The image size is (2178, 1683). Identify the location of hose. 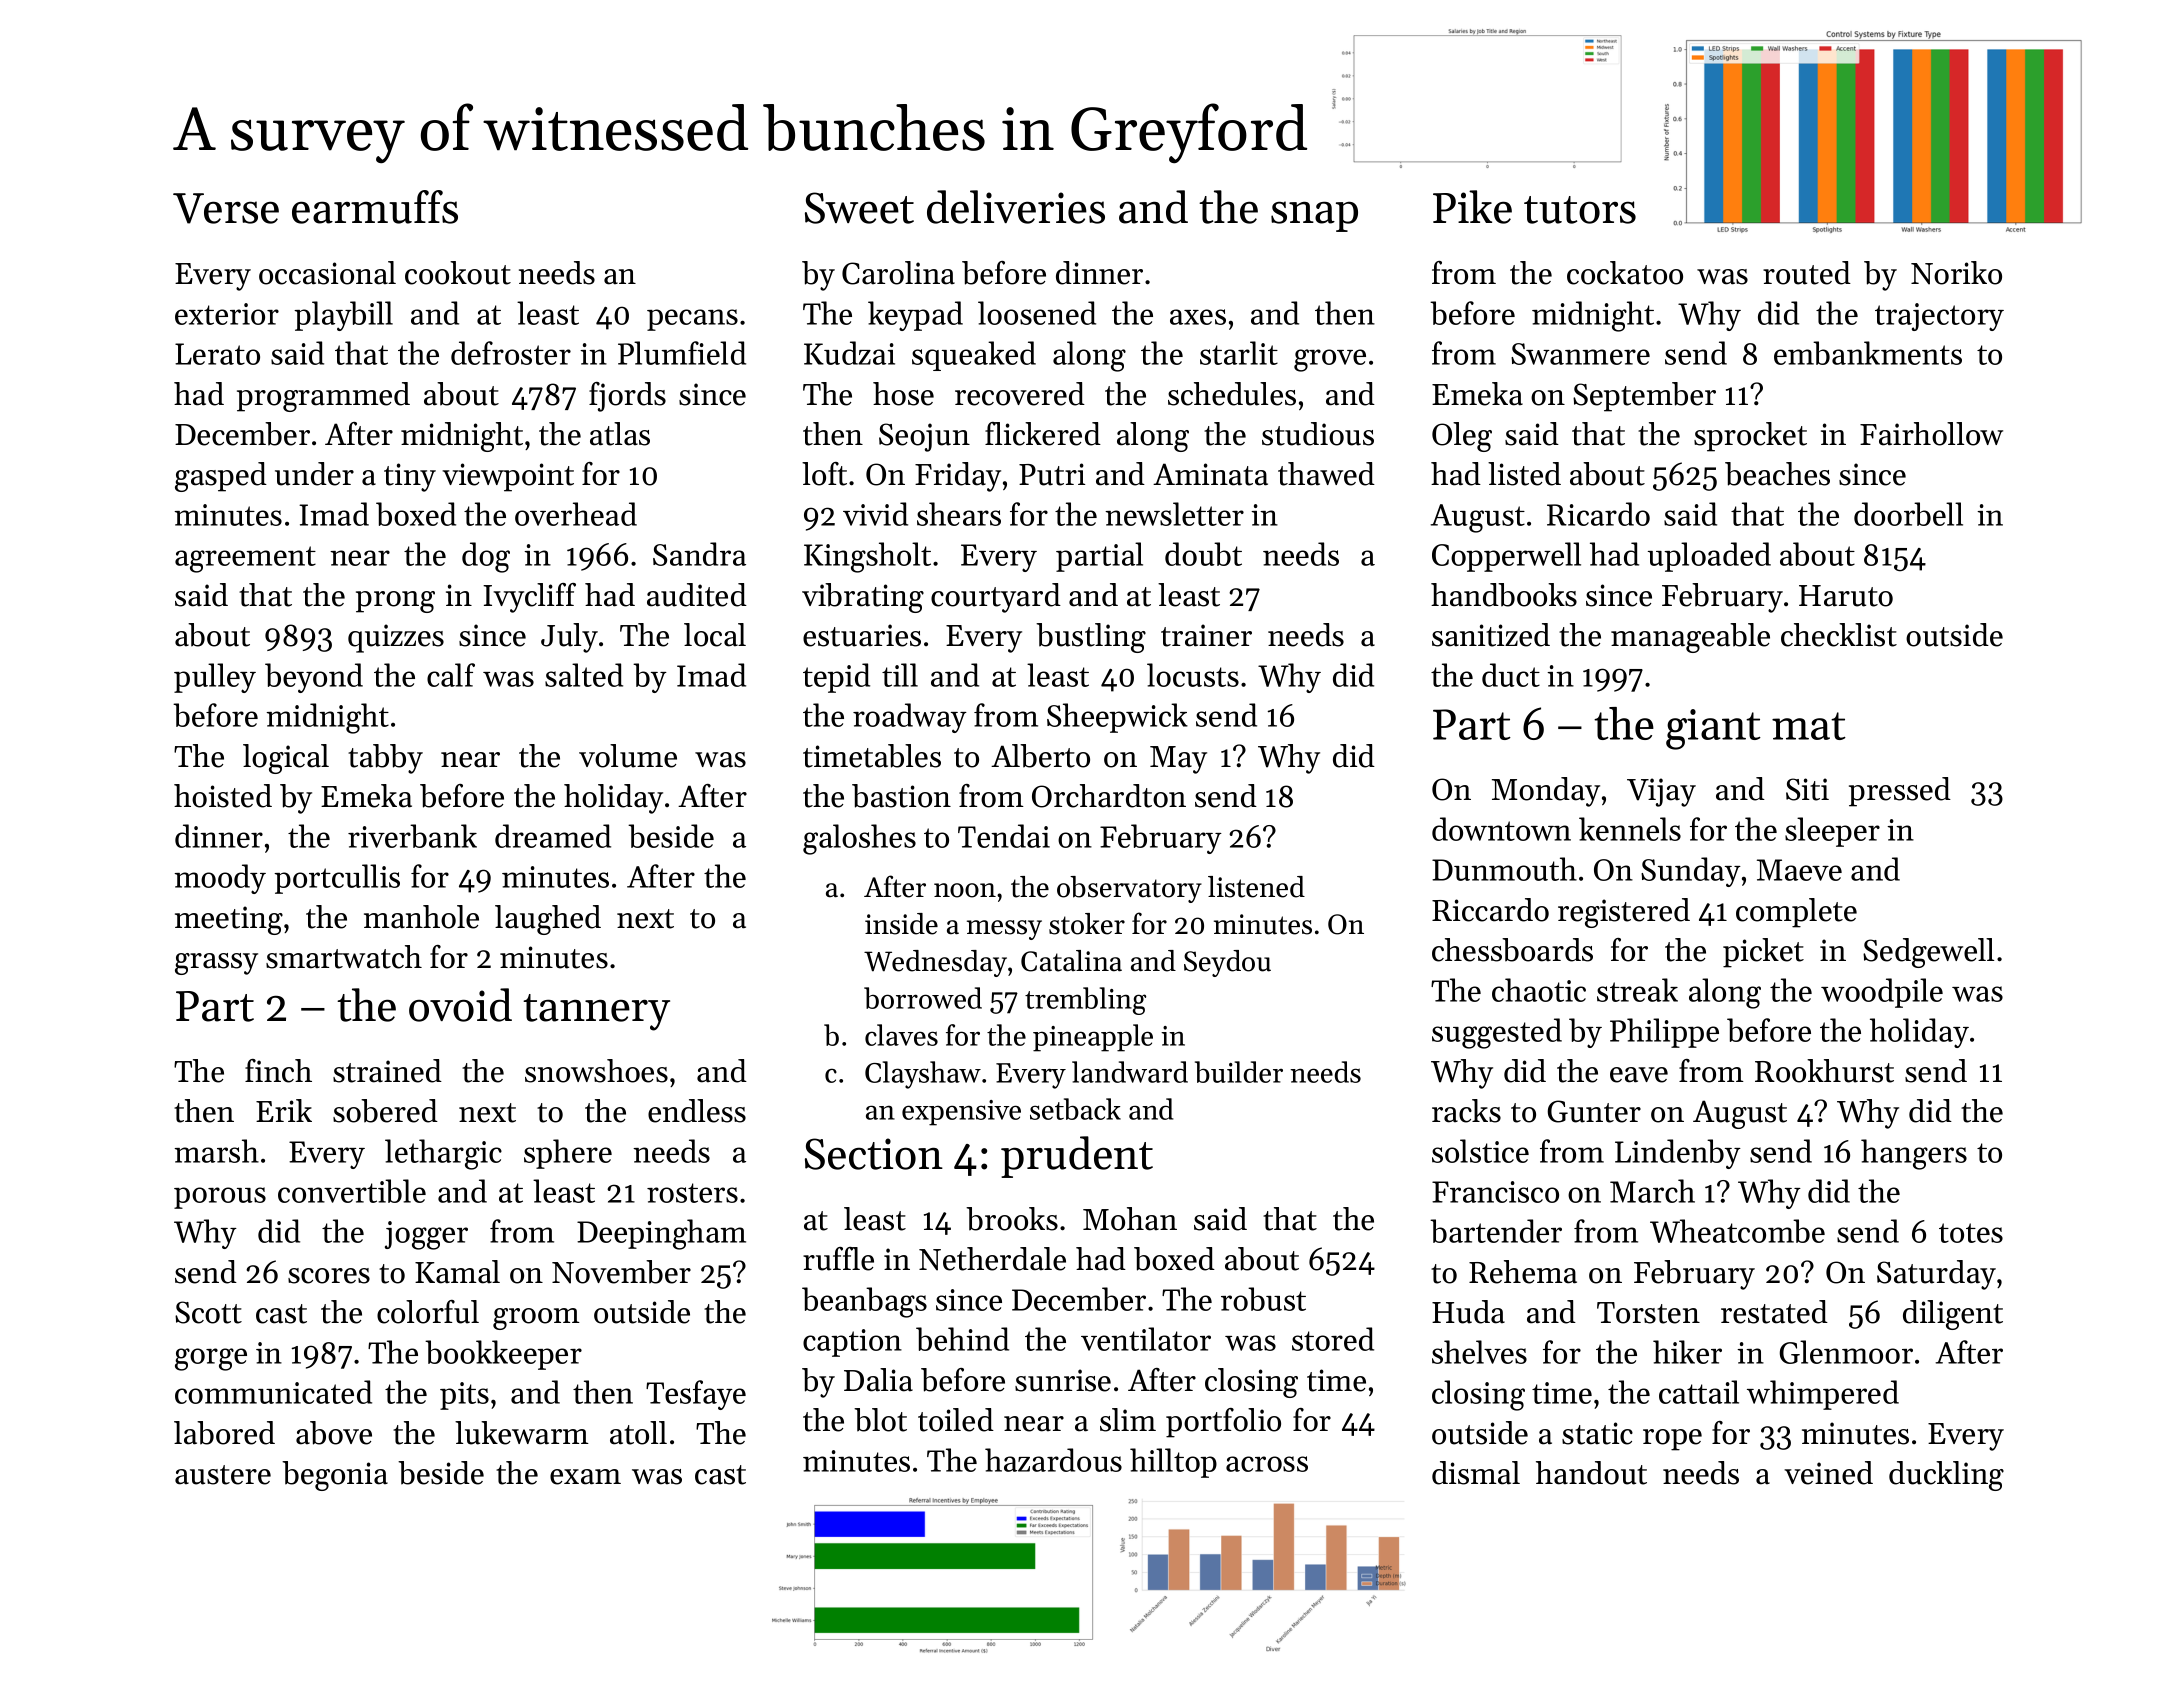
(903, 394).
